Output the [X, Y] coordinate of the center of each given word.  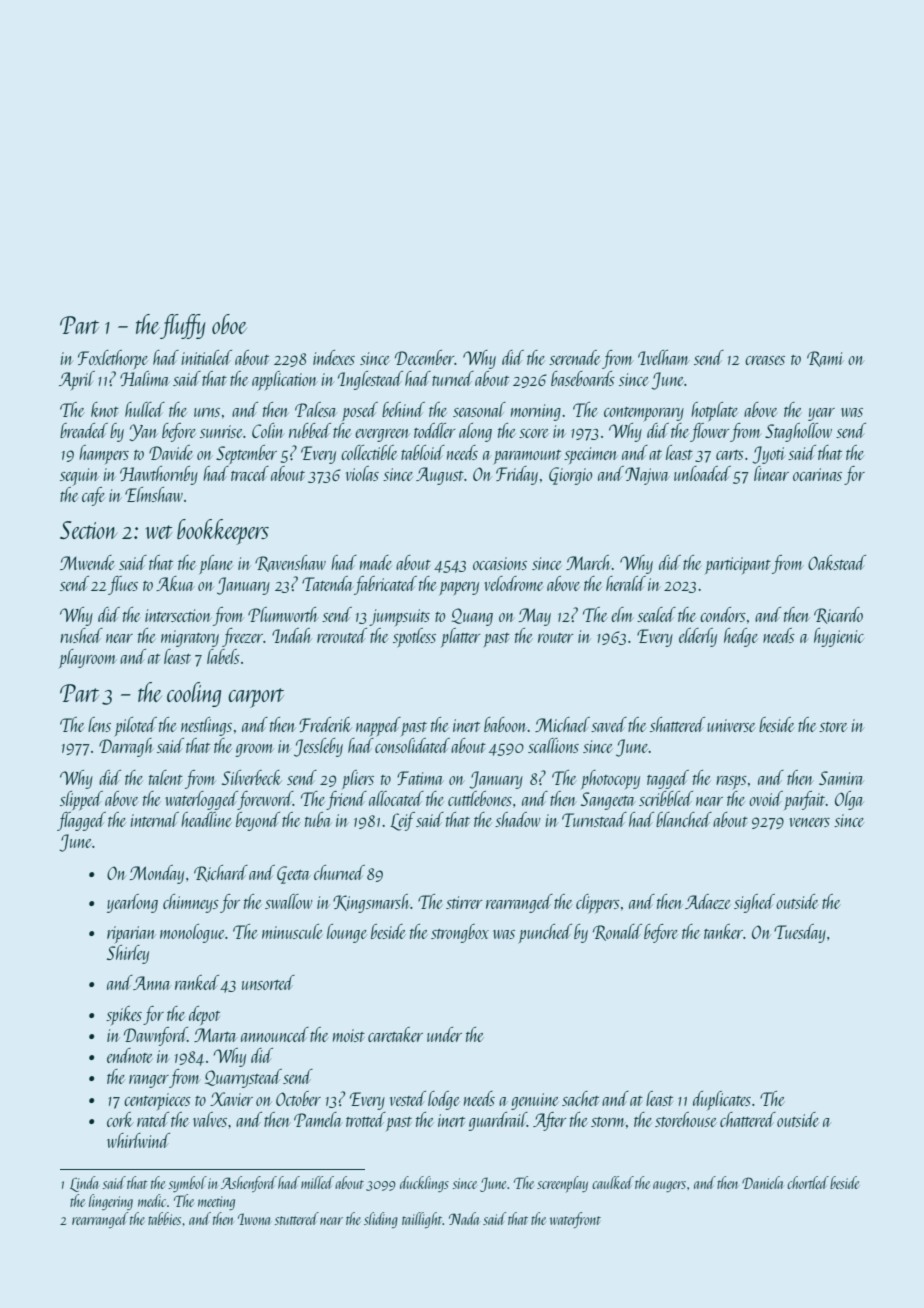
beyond [258, 821]
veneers [809, 822]
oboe [229, 324]
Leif [402, 821]
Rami [825, 359]
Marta [215, 1035]
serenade [575, 357]
